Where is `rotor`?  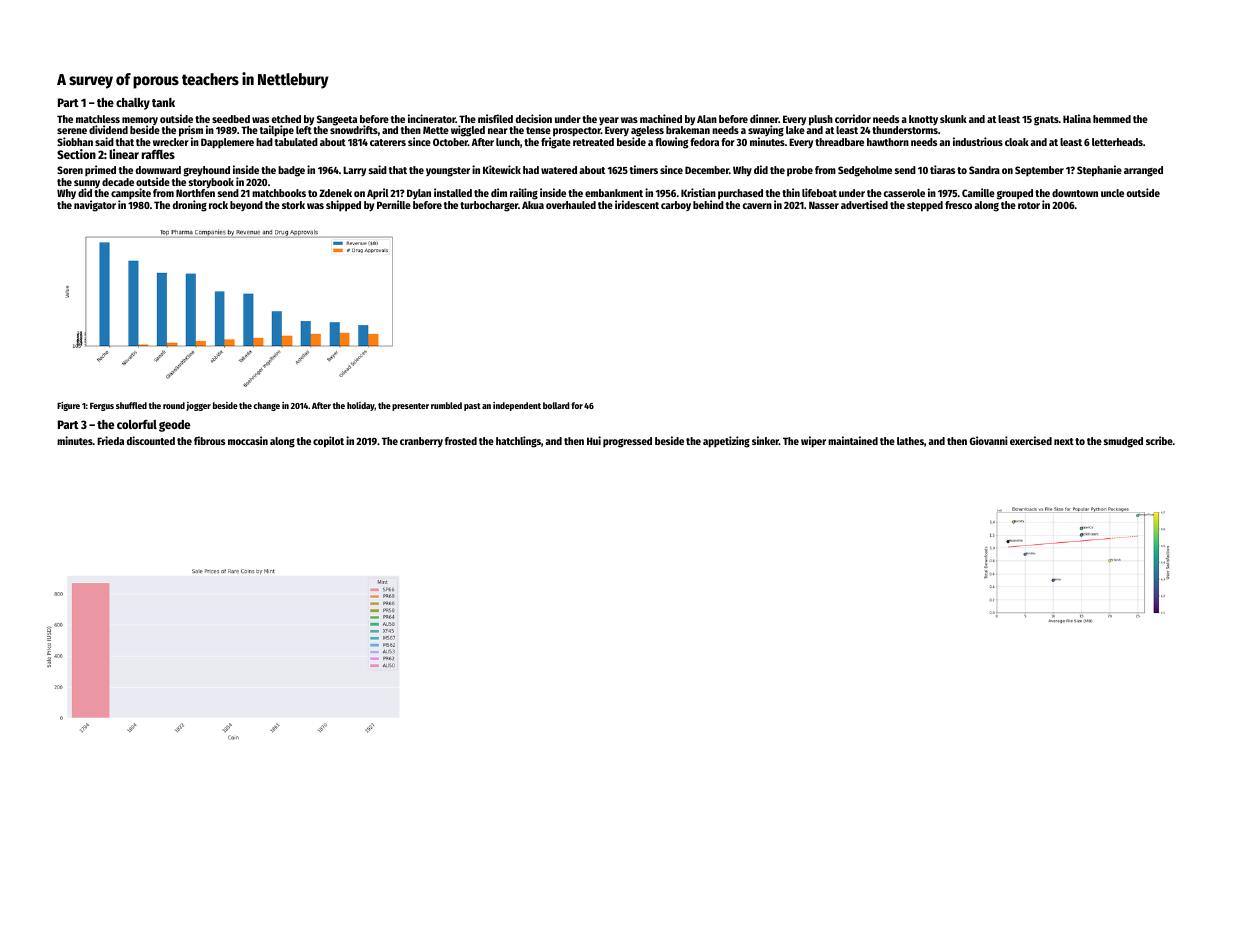
rotor is located at coordinates (1029, 205).
